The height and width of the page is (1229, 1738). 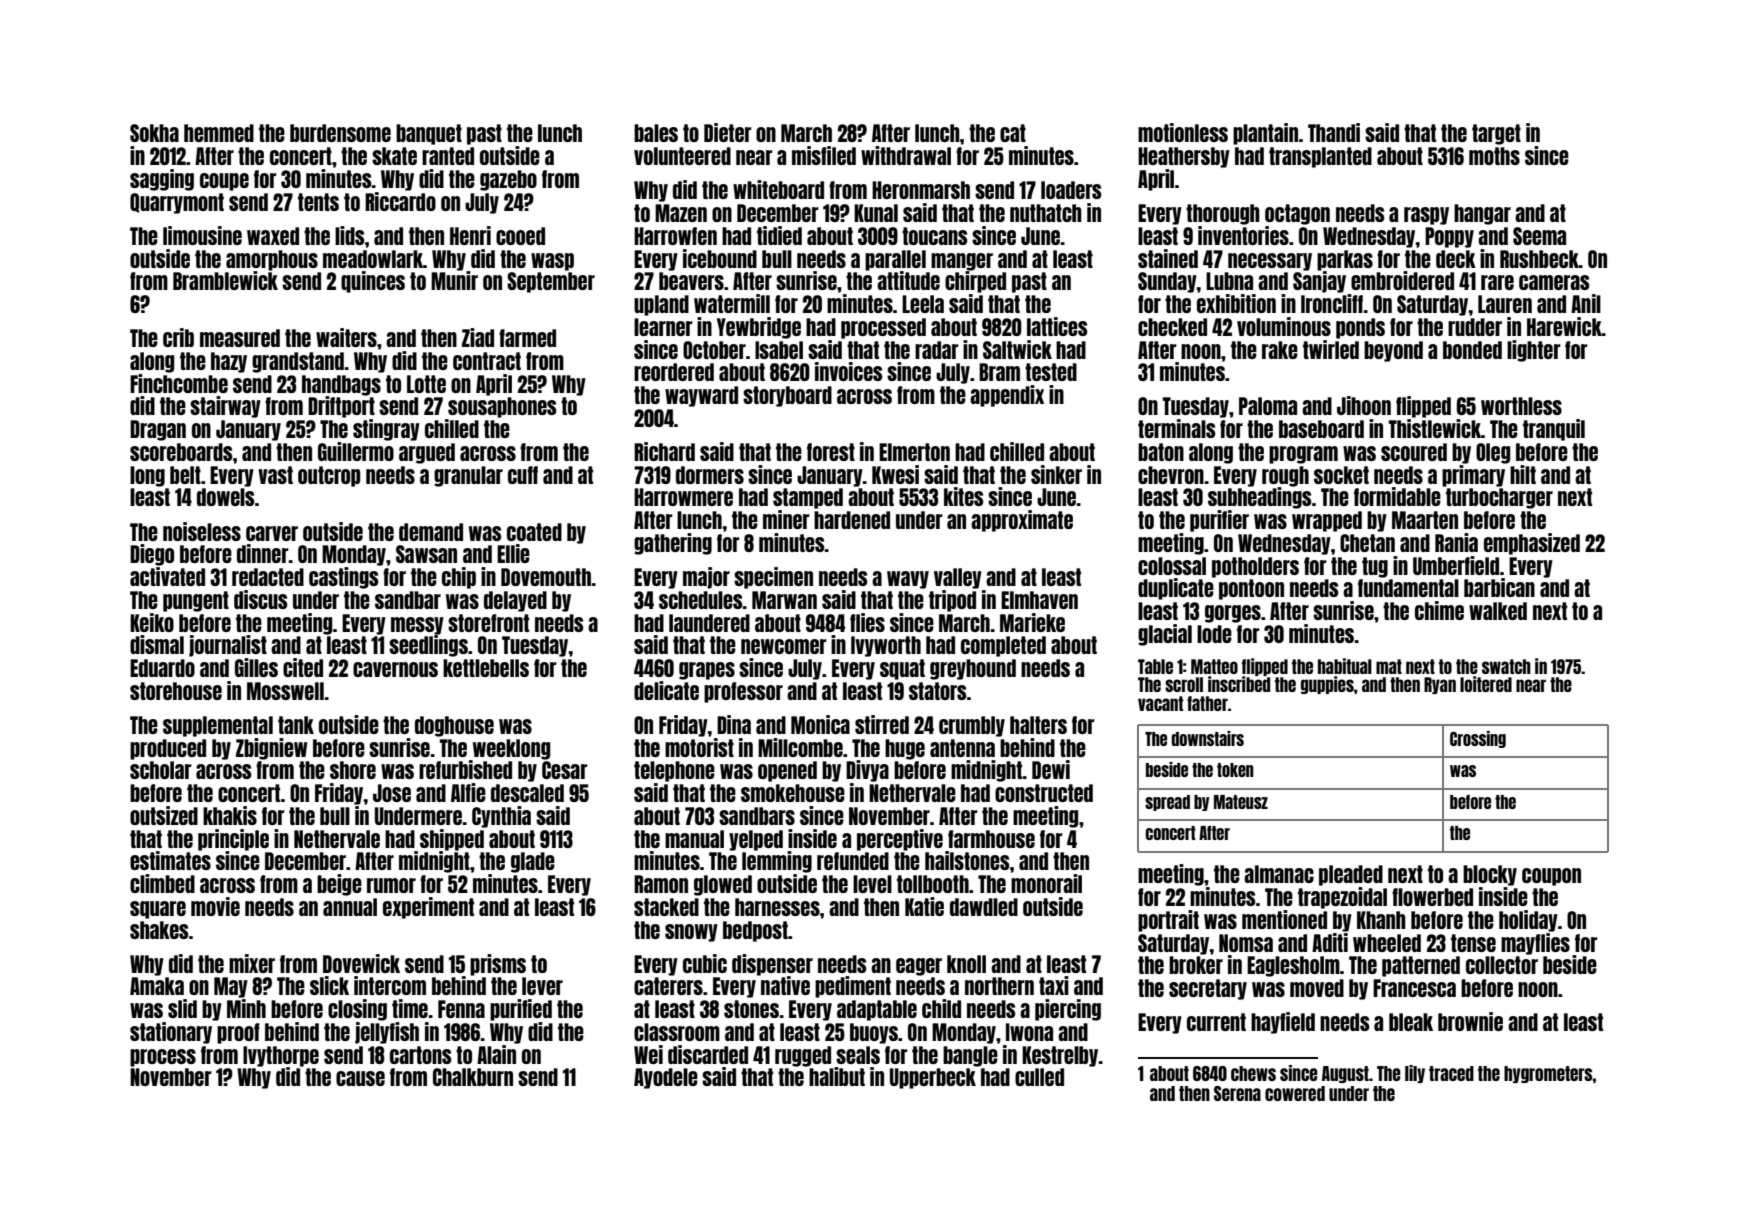 What do you see at coordinates (852, 520) in the page?
I see `hardened` at bounding box center [852, 520].
